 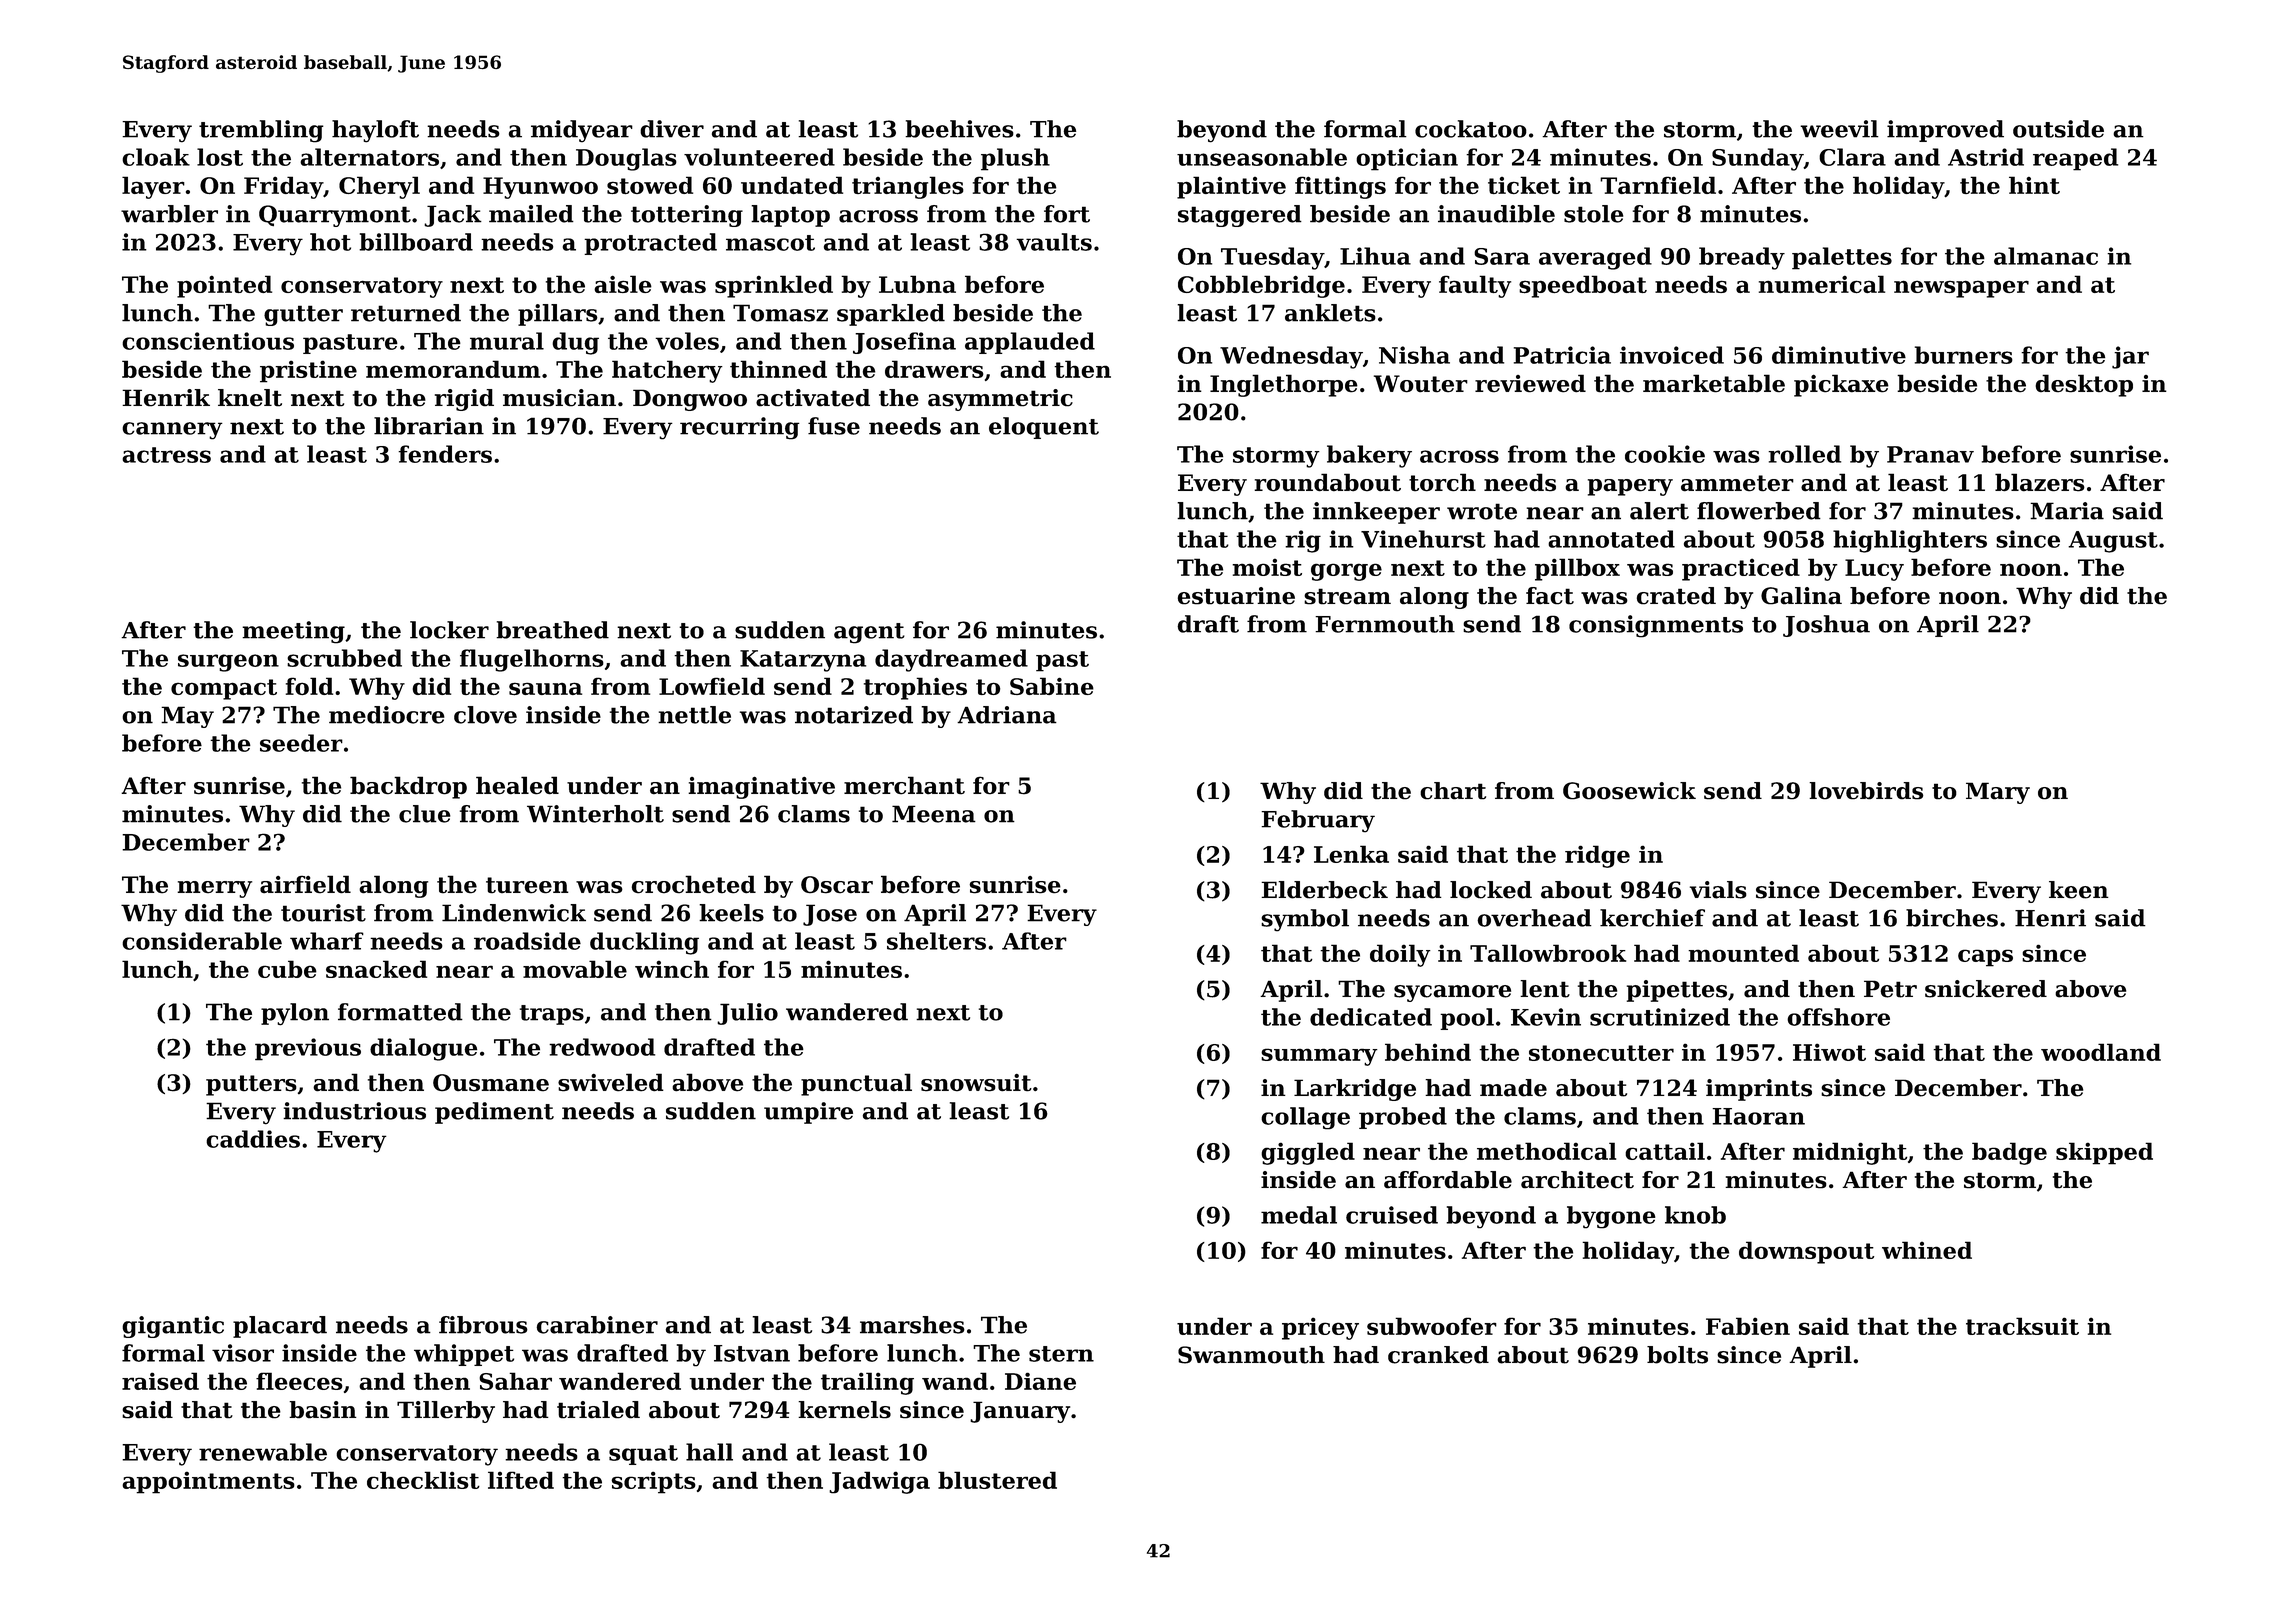 What do you see at coordinates (690, 400) in the page?
I see `Dongwoo` at bounding box center [690, 400].
